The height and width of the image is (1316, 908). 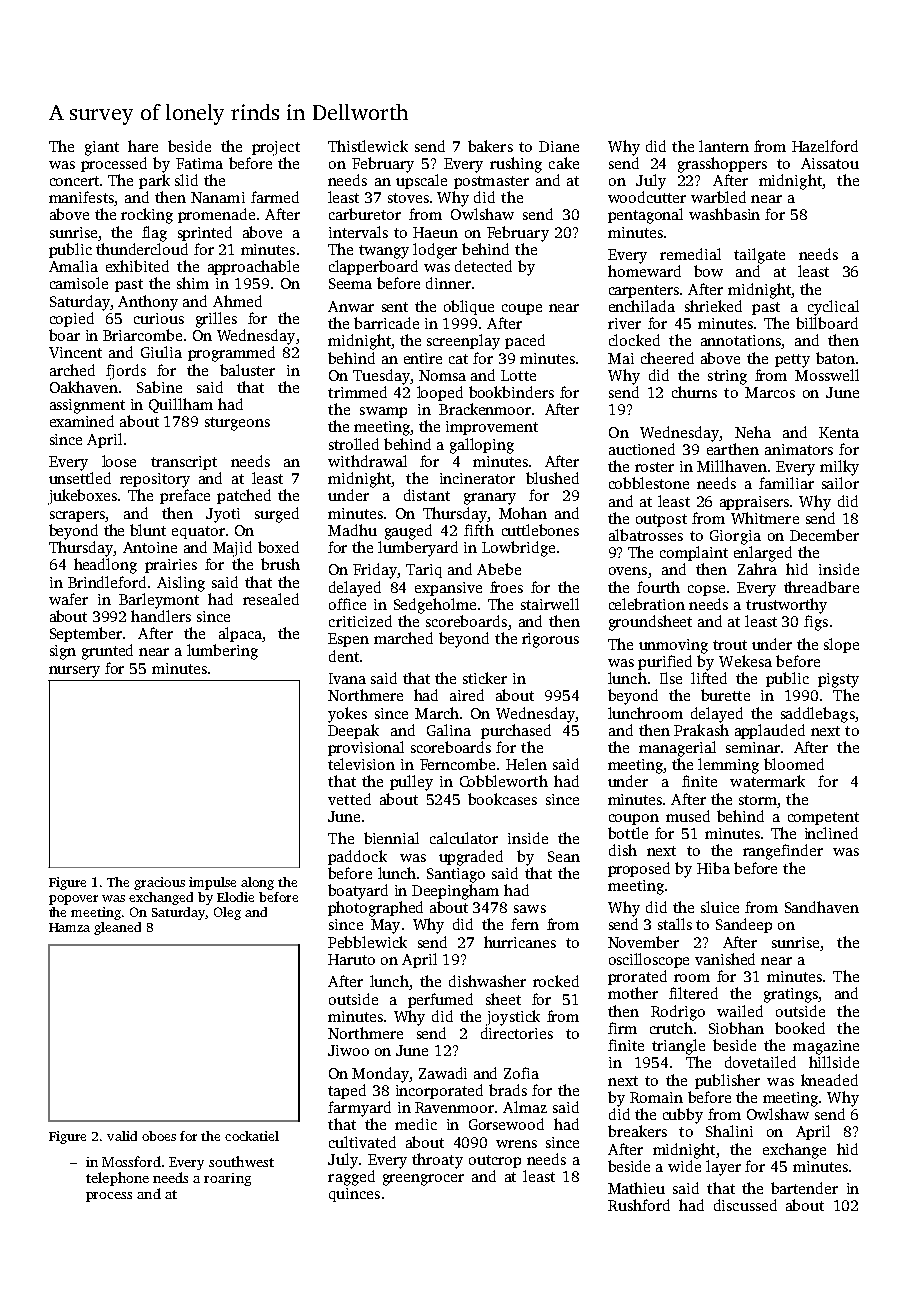 What do you see at coordinates (117, 1179) in the image?
I see `telephone` at bounding box center [117, 1179].
